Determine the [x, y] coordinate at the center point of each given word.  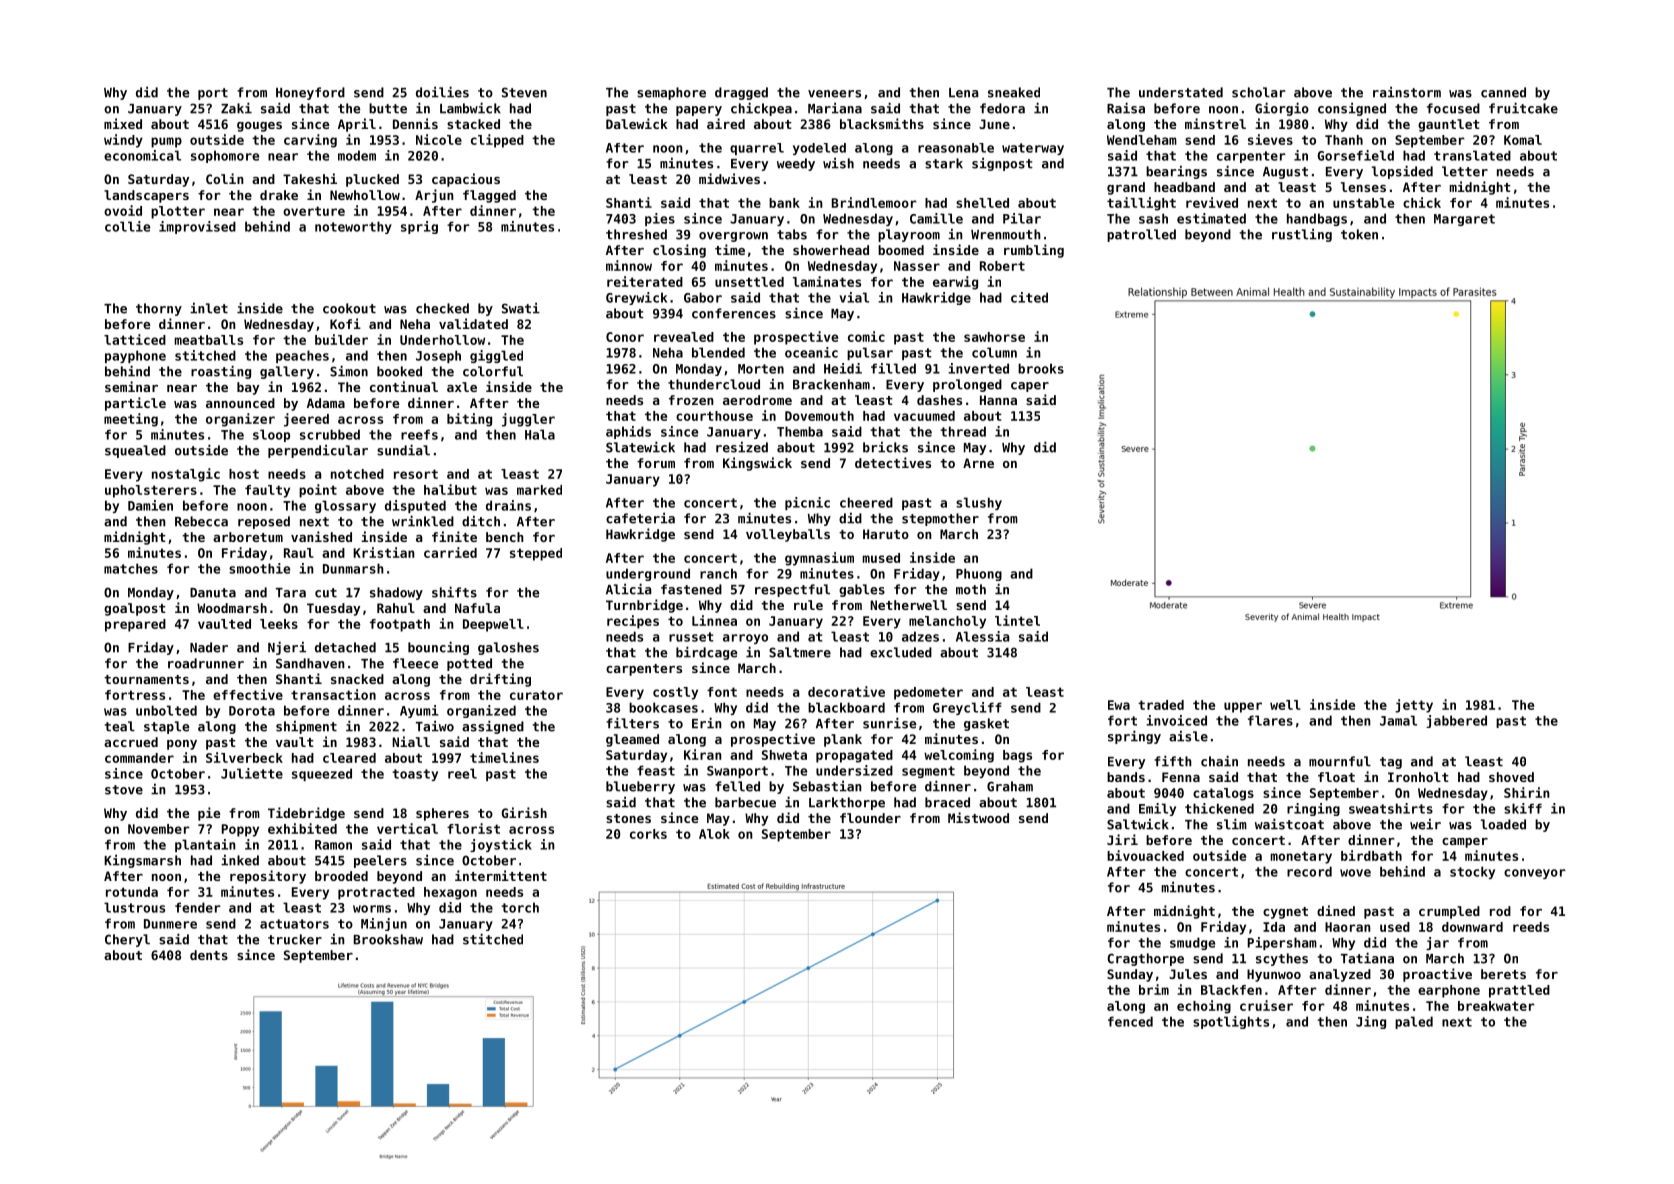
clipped [497, 141]
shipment [306, 727]
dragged [741, 93]
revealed [684, 337]
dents [209, 955]
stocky [1472, 872]
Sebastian [827, 786]
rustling [1302, 235]
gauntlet [1449, 125]
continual [404, 386]
